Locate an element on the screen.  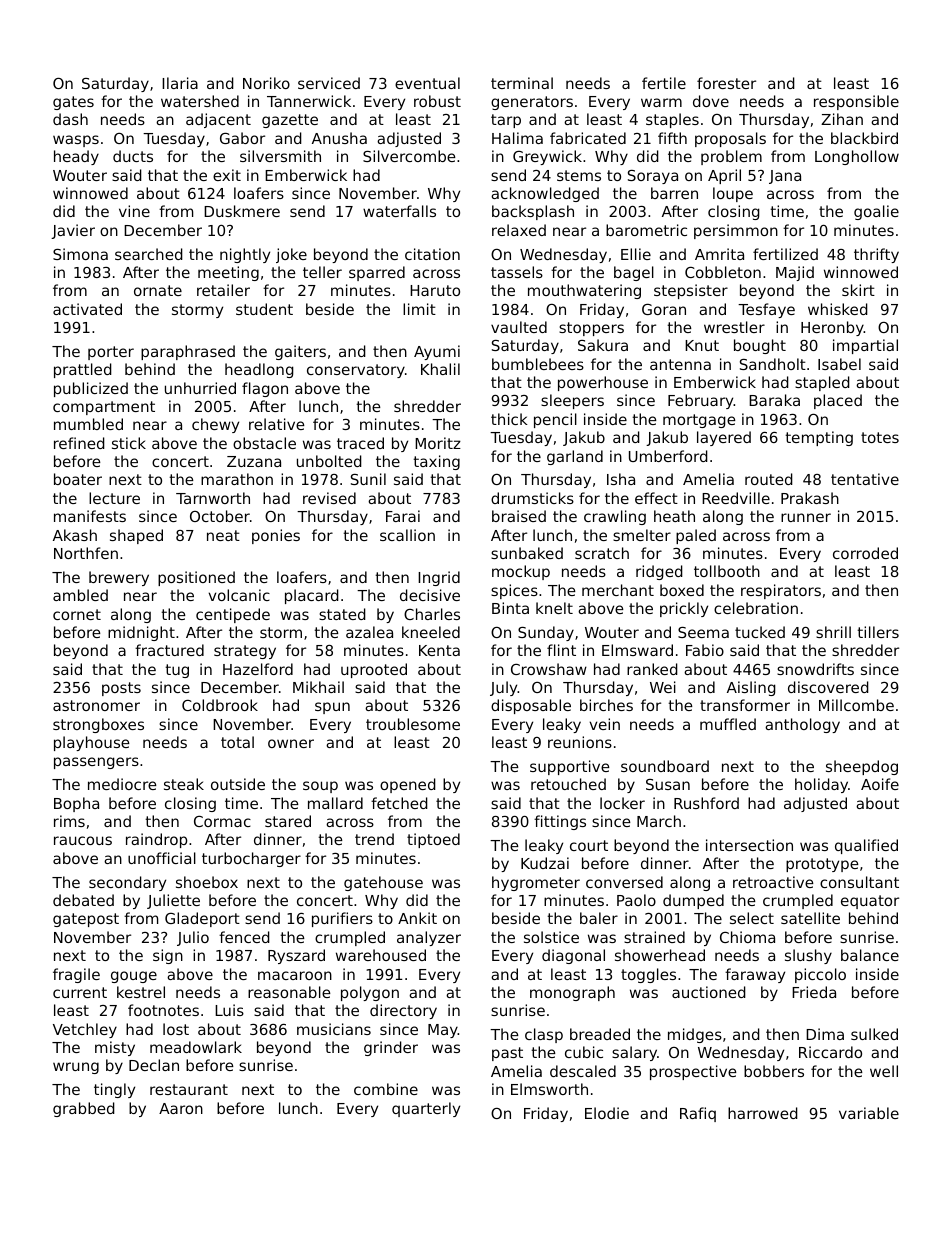
ornate is located at coordinates (158, 290).
